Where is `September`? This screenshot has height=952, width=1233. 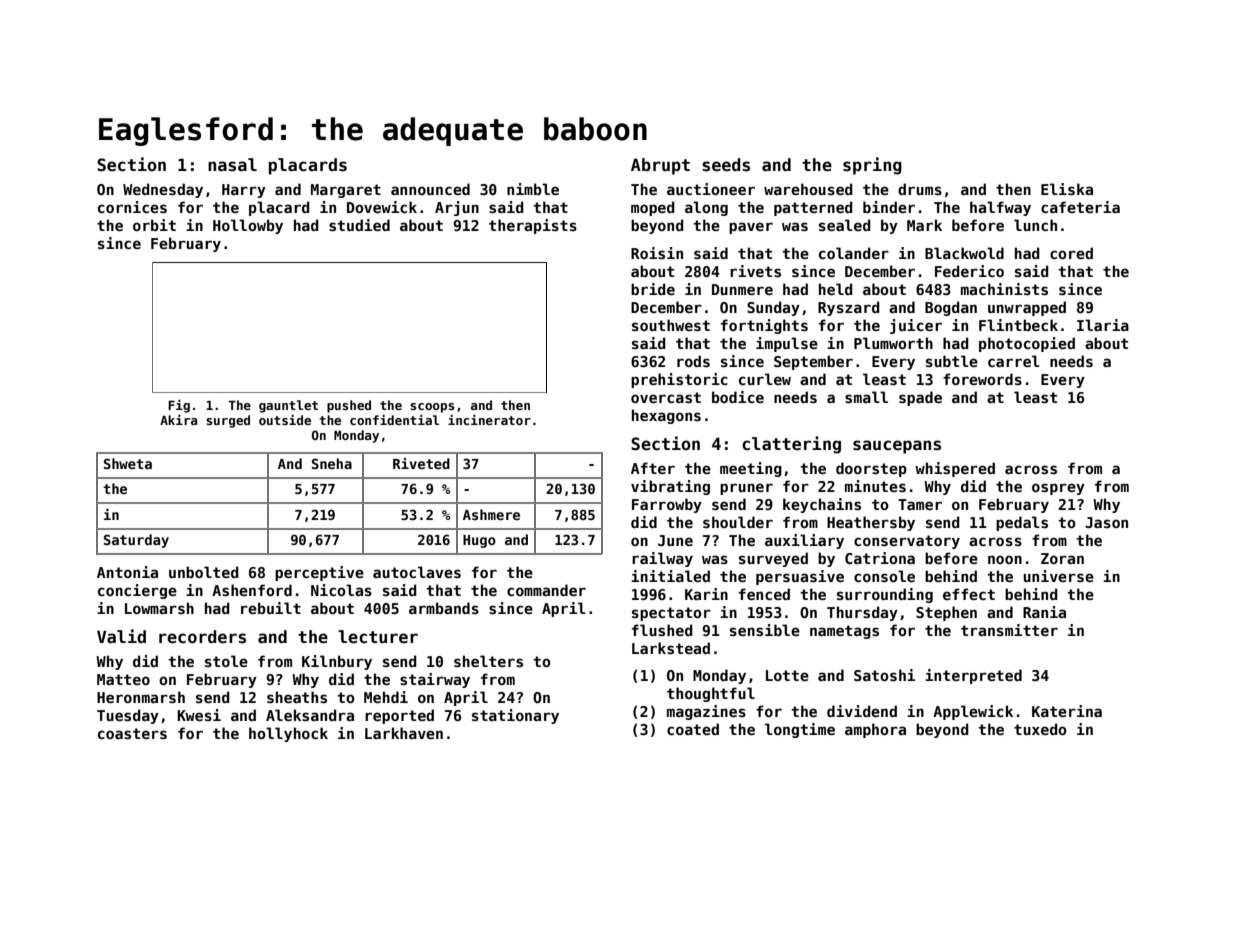 September is located at coordinates (813, 362).
